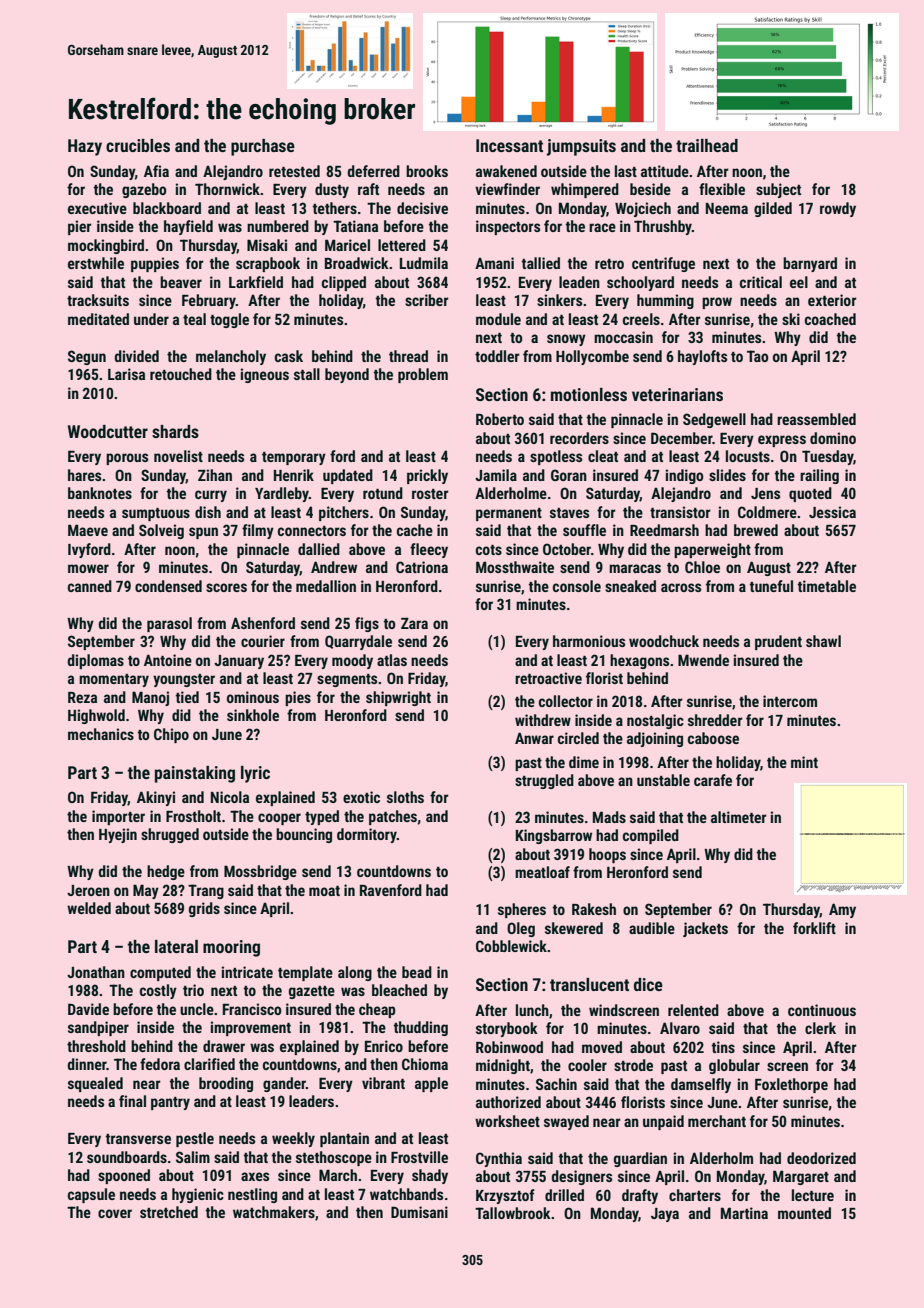 The image size is (924, 1308). What do you see at coordinates (115, 1213) in the screenshot?
I see `cover` at bounding box center [115, 1213].
